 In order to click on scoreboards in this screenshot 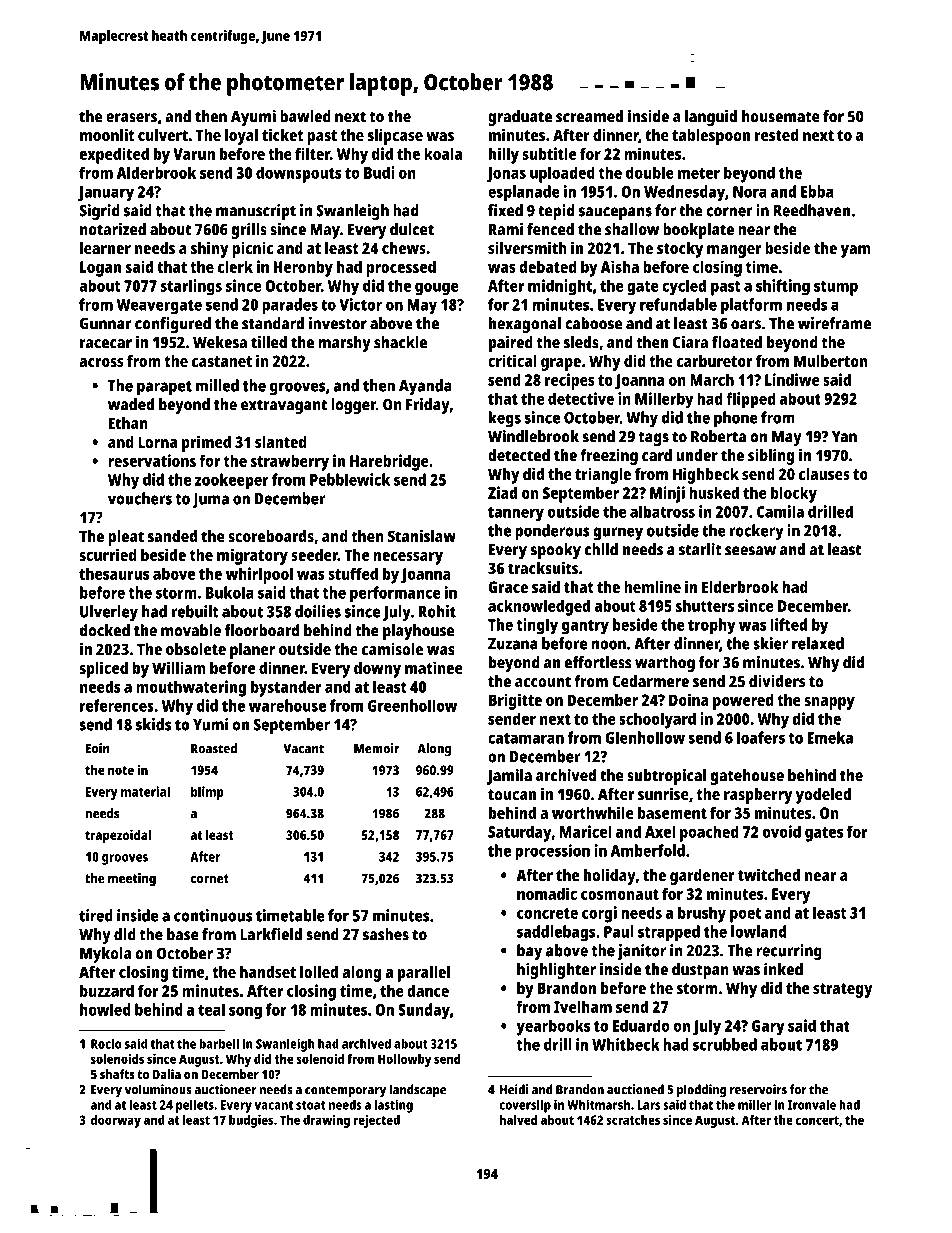, I will do `click(271, 536)`.
